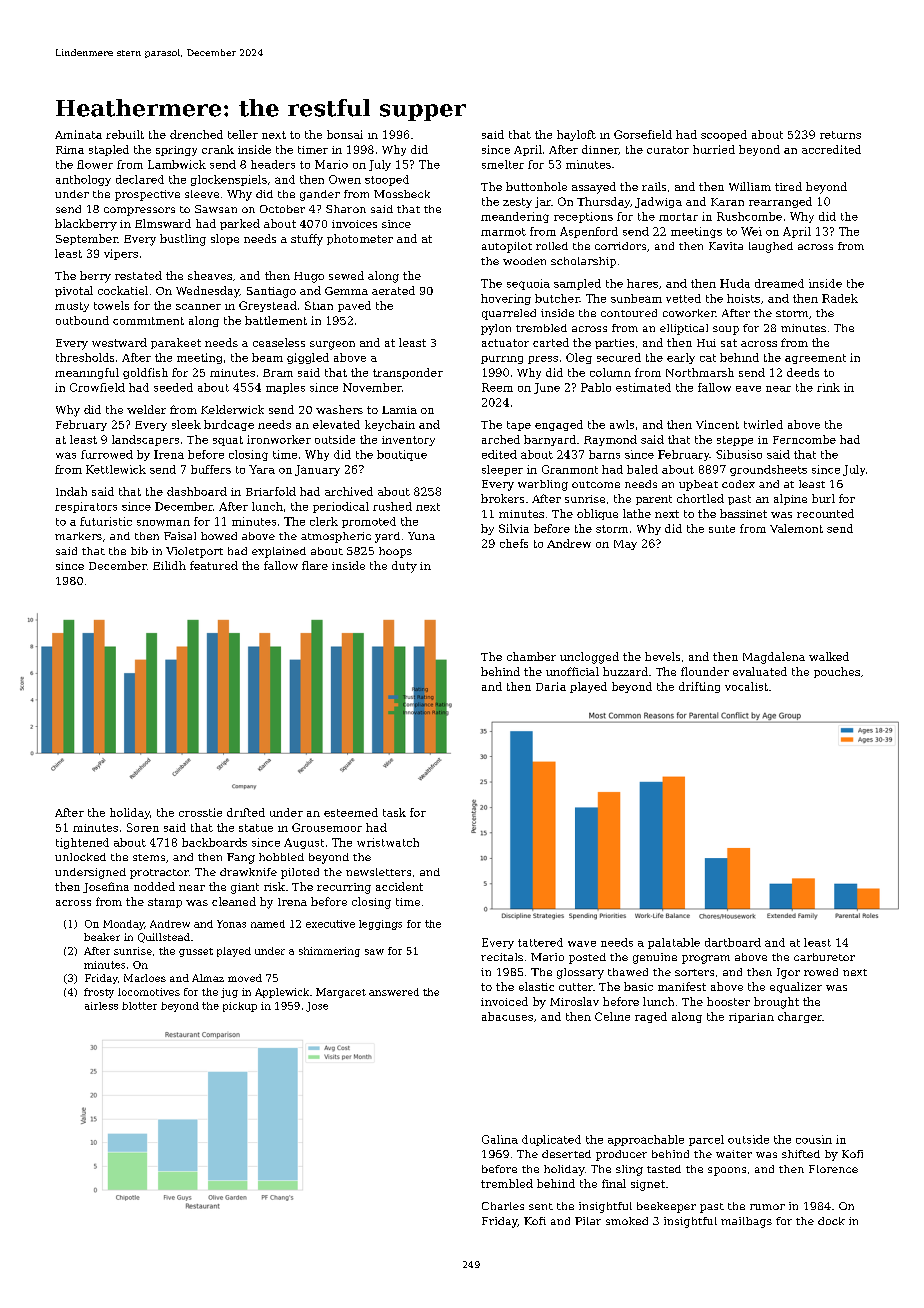 The height and width of the screenshot is (1308, 924). What do you see at coordinates (824, 957) in the screenshot?
I see `carburetor` at bounding box center [824, 957].
